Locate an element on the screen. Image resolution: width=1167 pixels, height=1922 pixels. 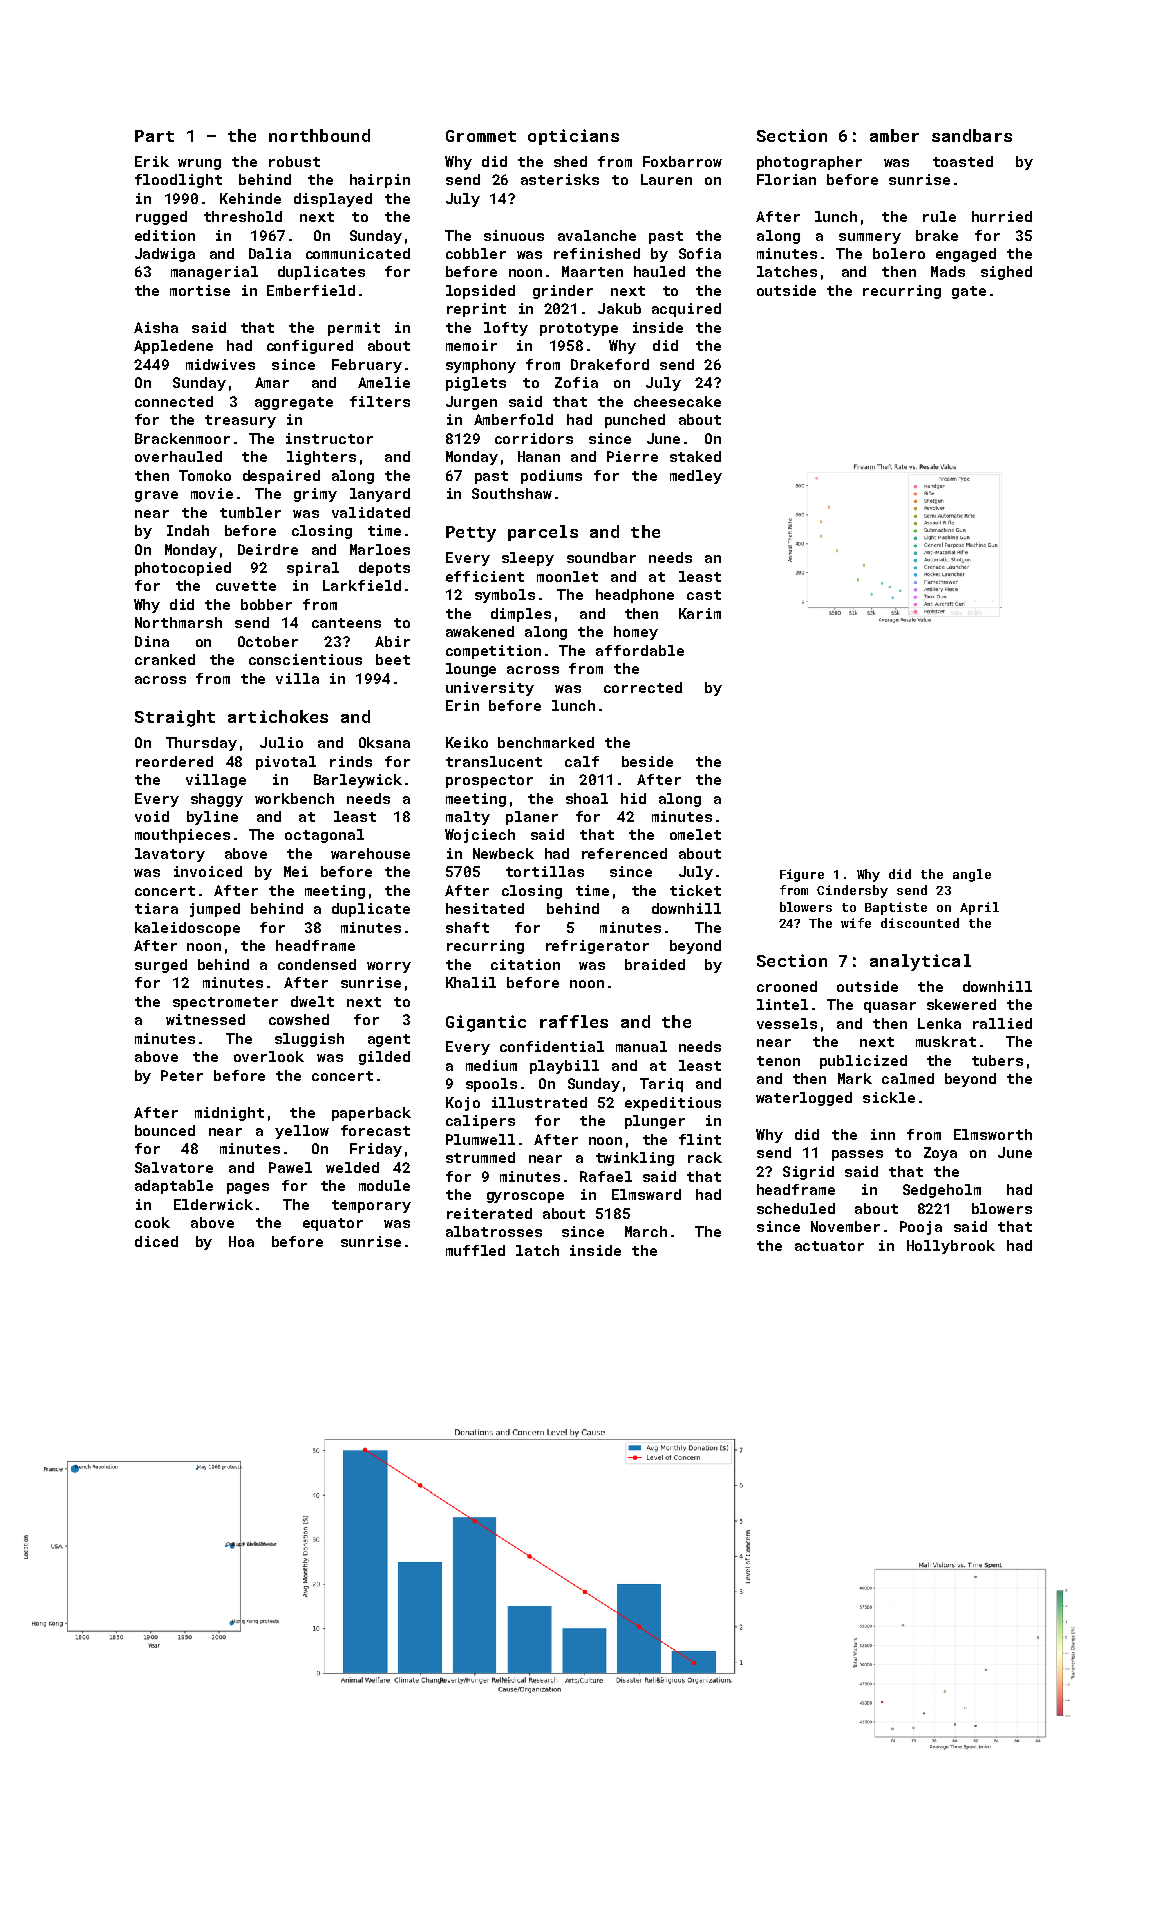
welded is located at coordinates (352, 1167).
